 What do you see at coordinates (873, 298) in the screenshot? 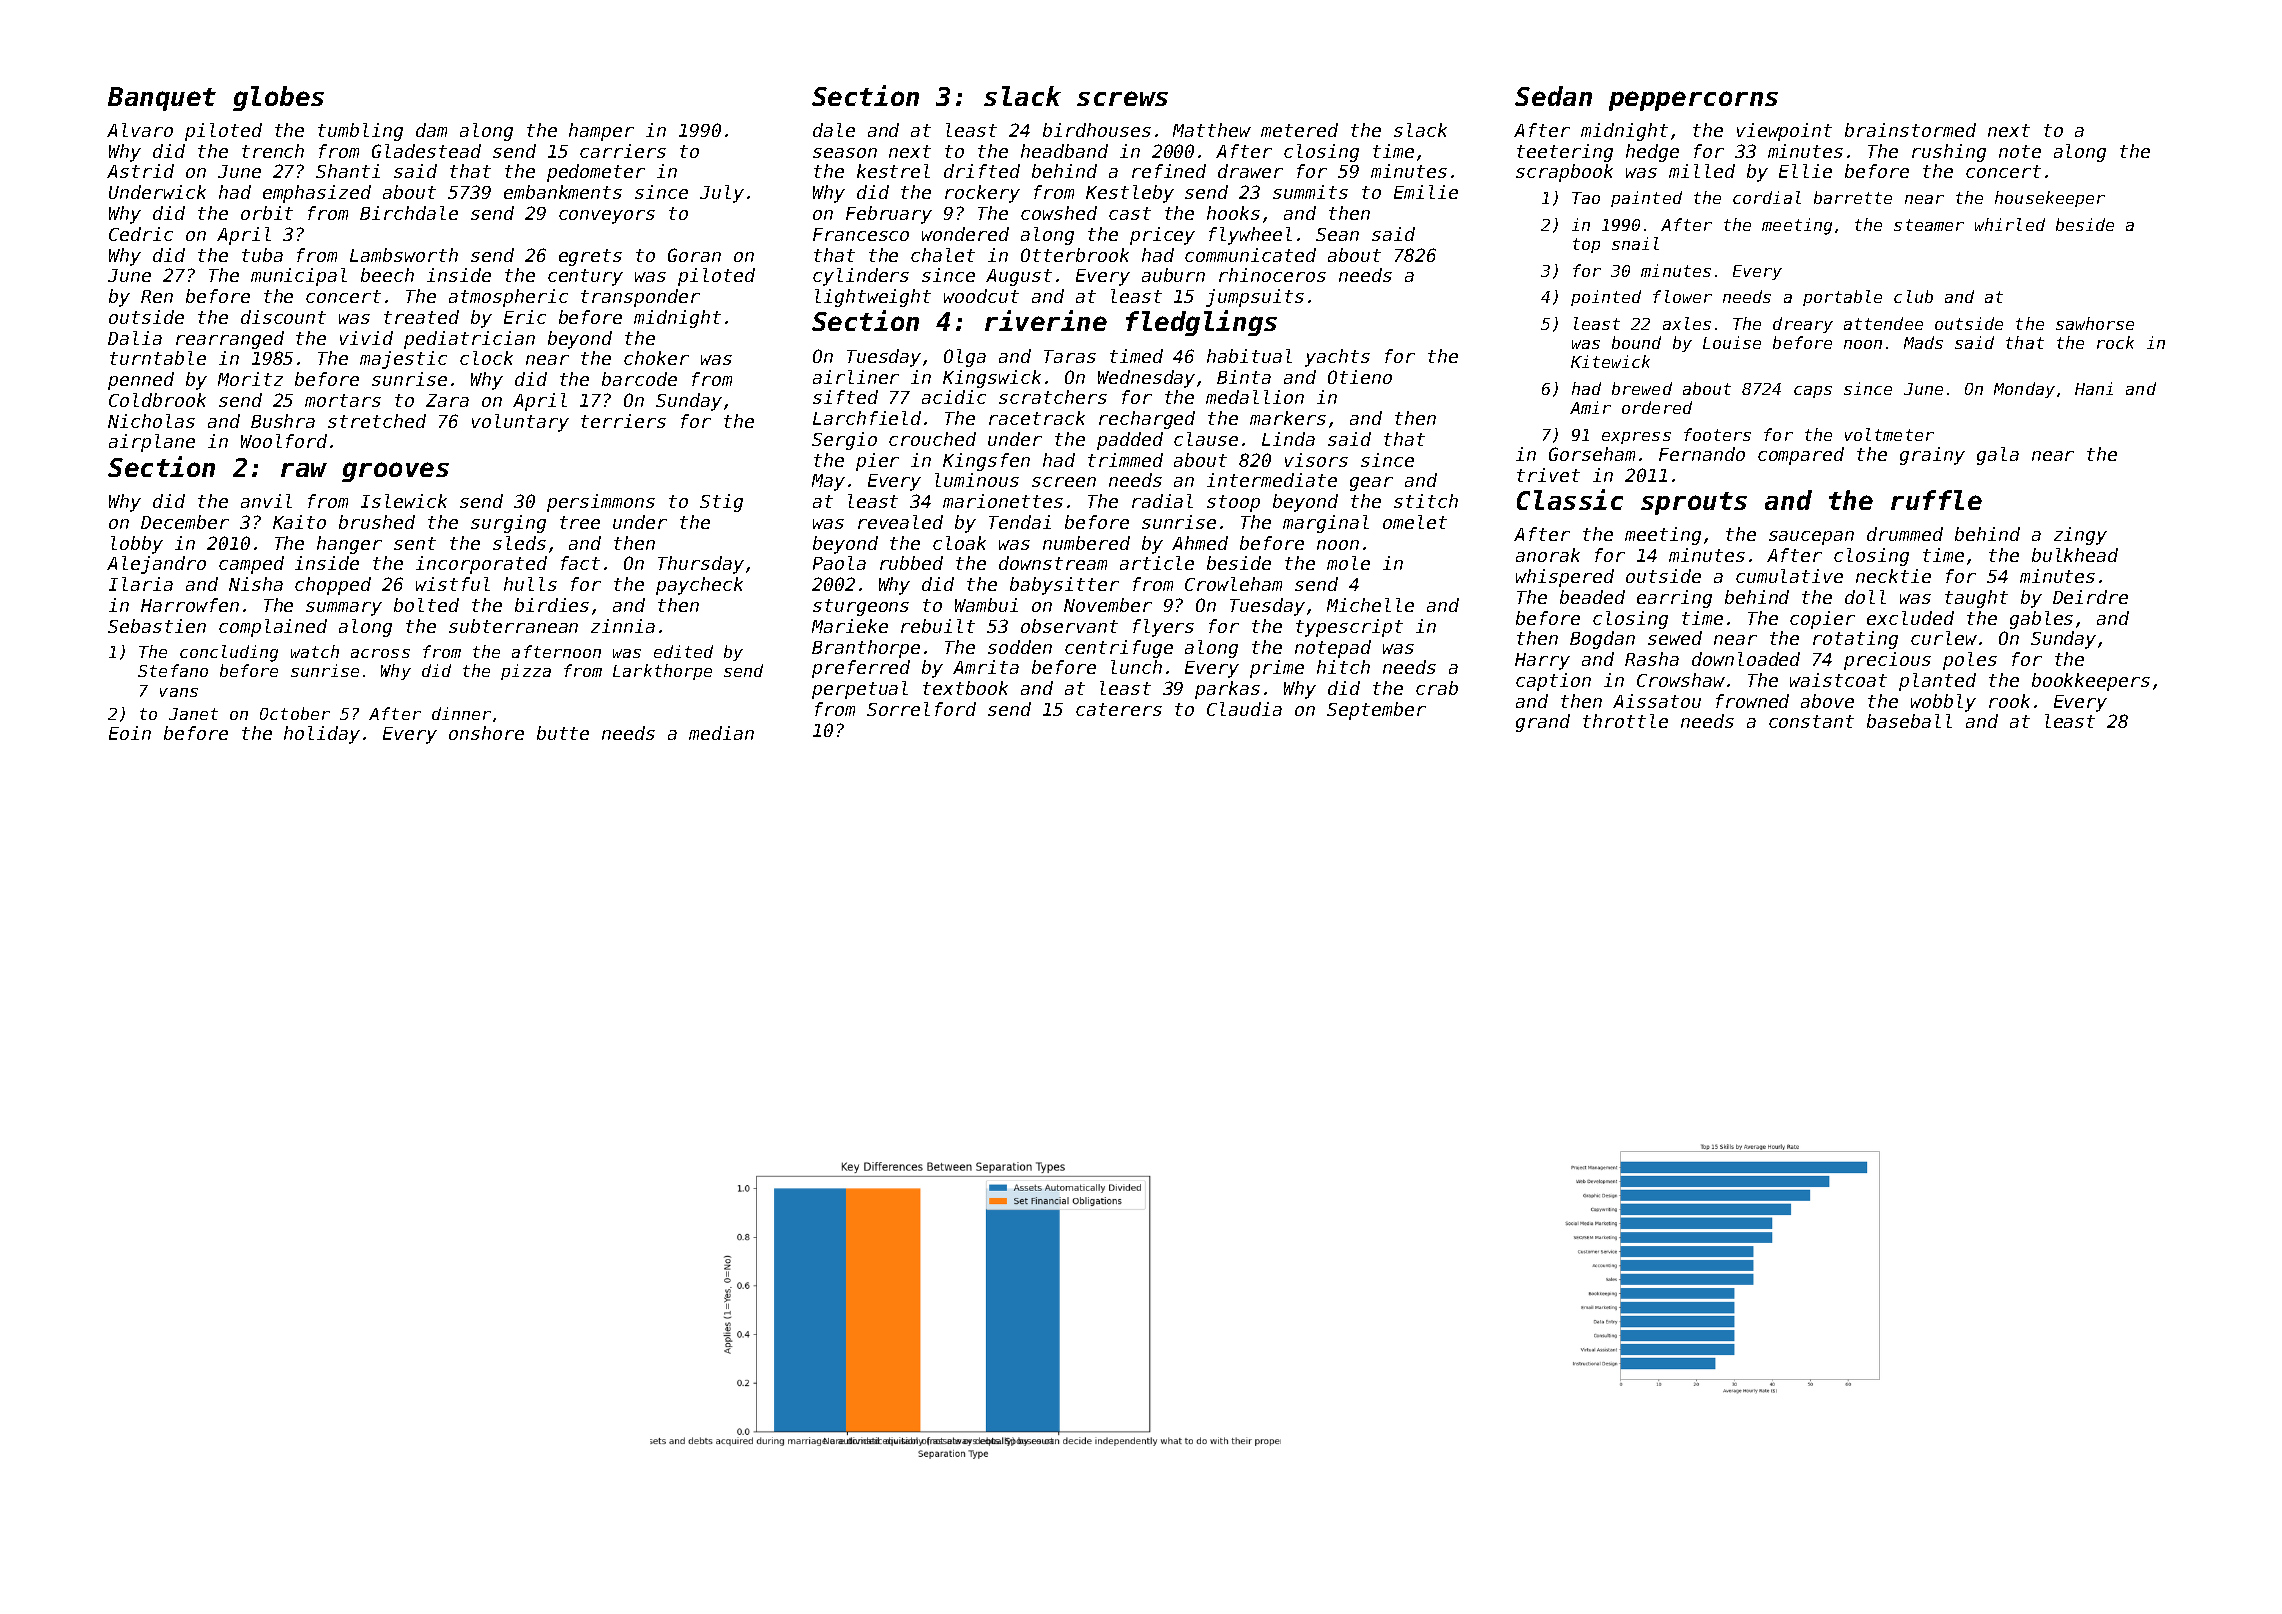
I see `lightweight` at bounding box center [873, 298].
